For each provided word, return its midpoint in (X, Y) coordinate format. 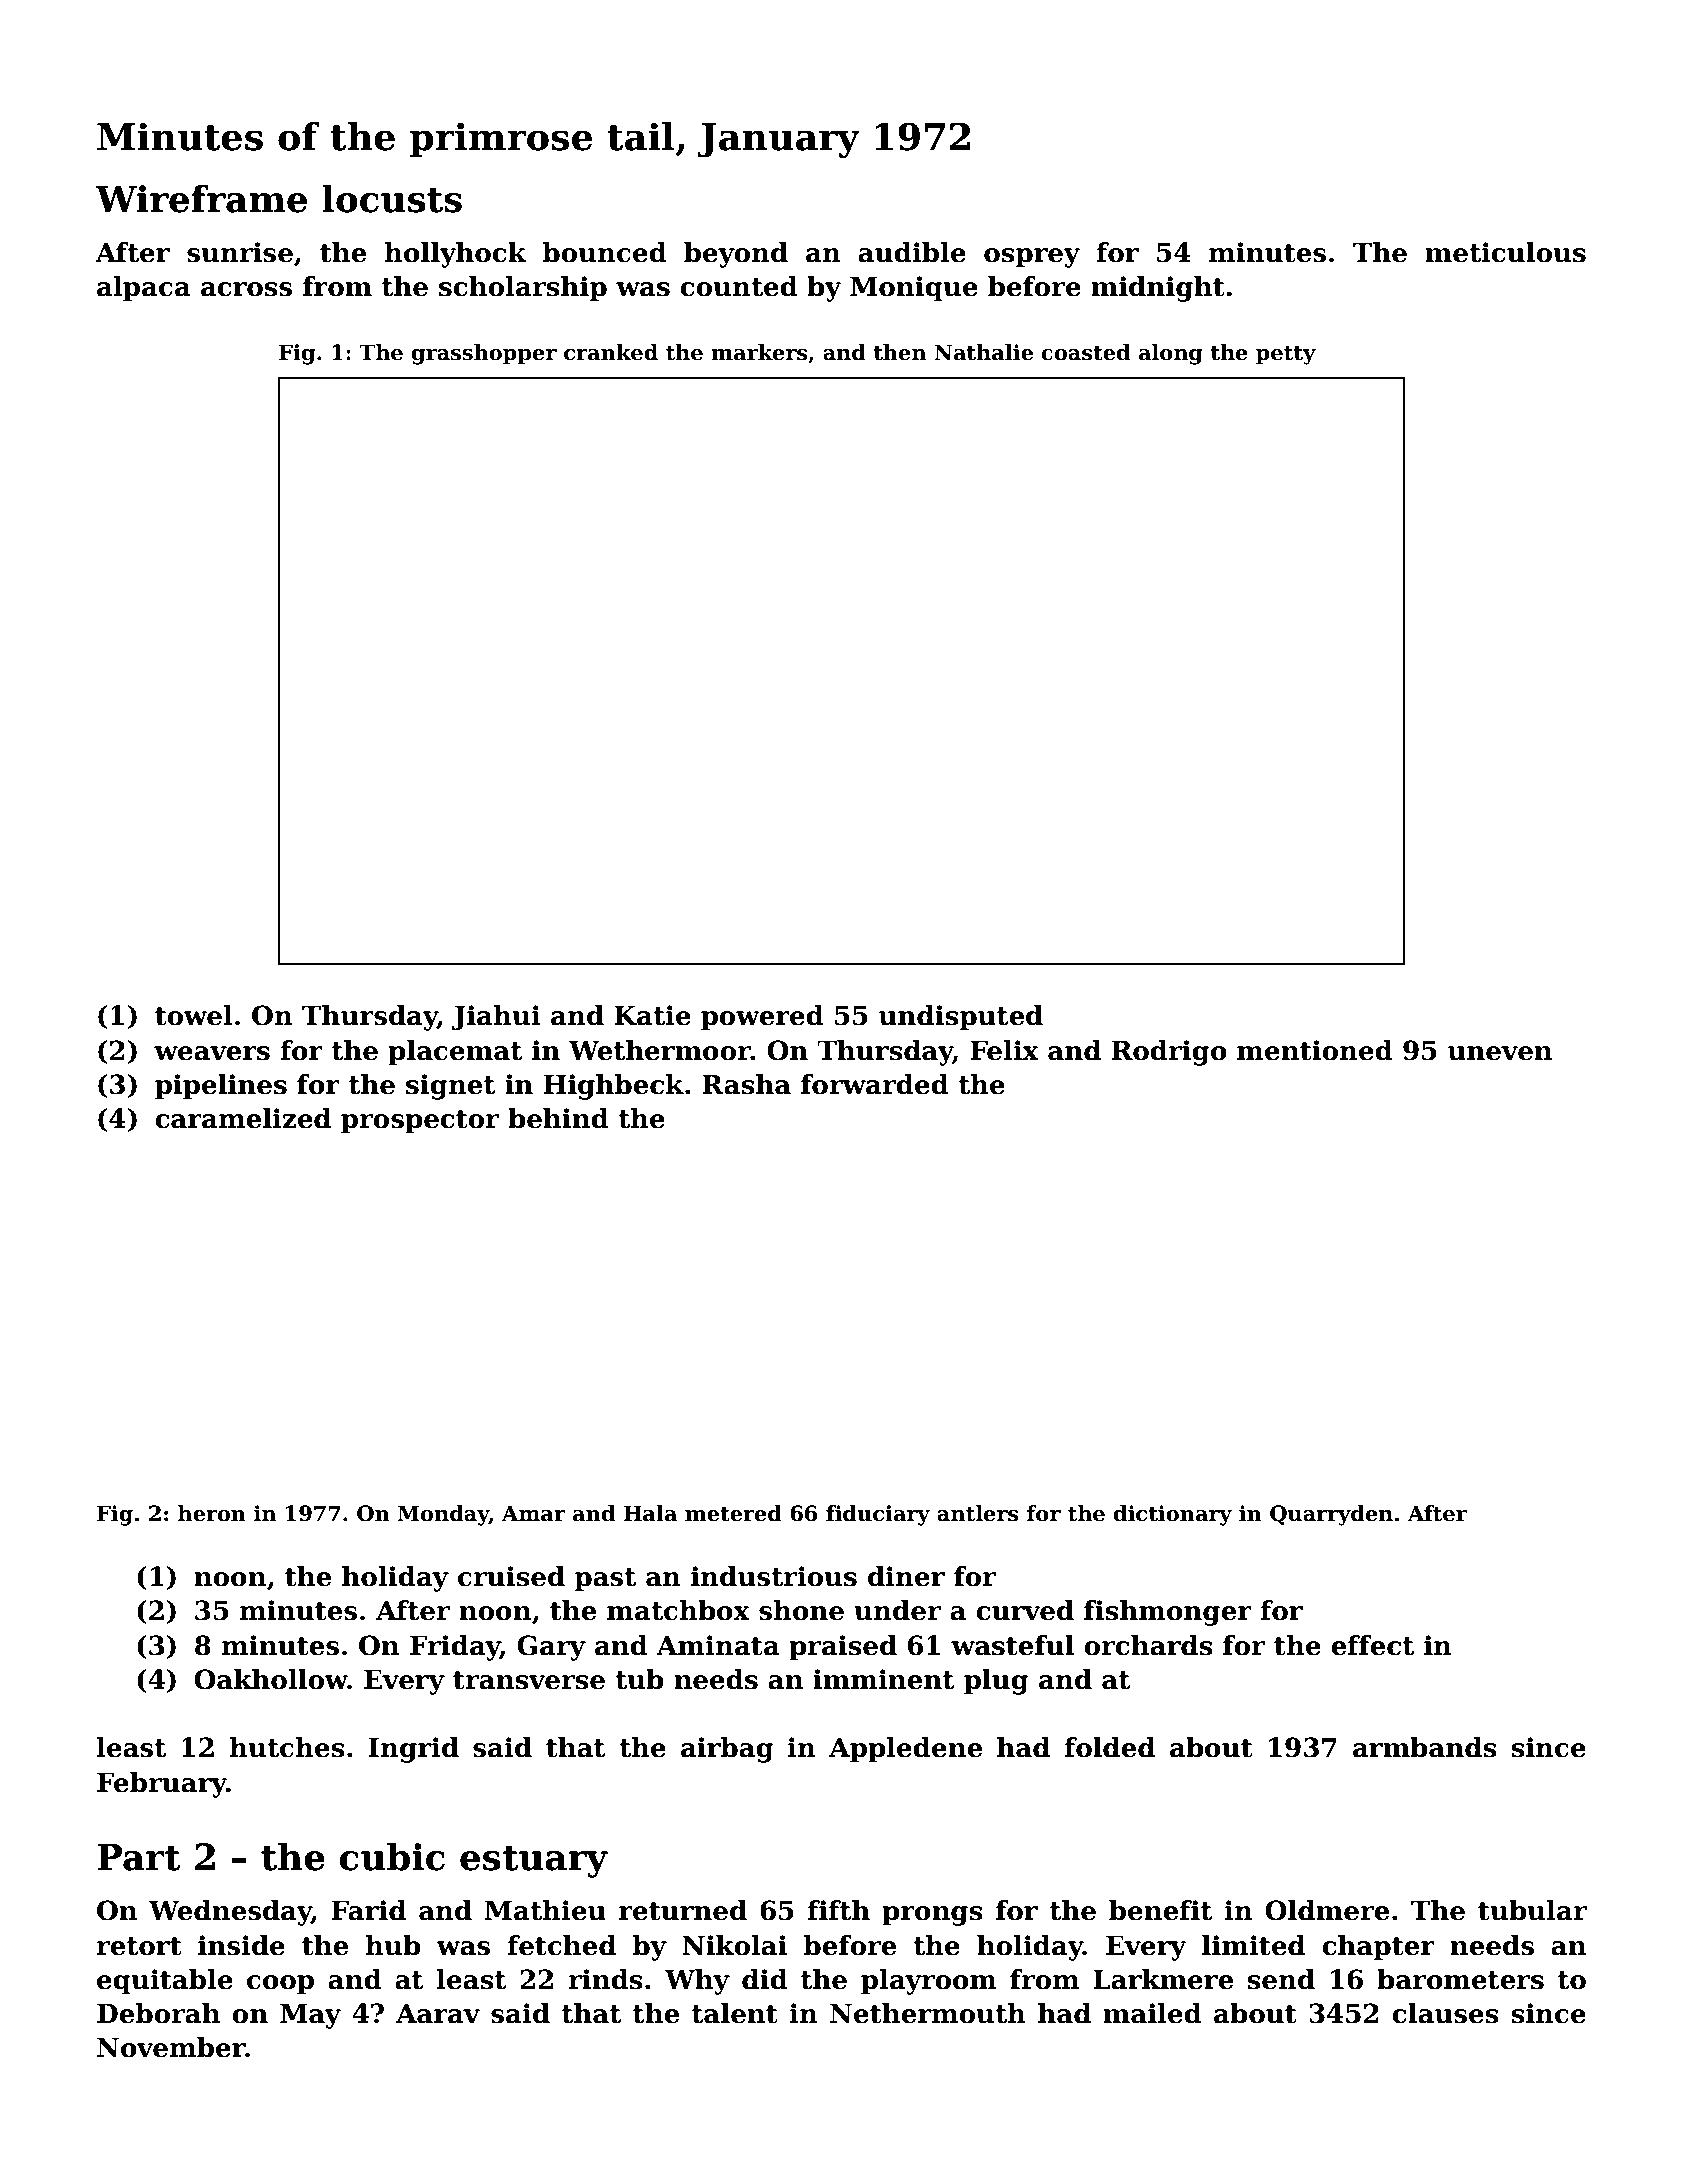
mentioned (1315, 1050)
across (246, 289)
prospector (420, 1122)
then (900, 352)
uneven (1500, 1053)
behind (558, 1118)
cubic (392, 1856)
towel (194, 1015)
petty (1286, 355)
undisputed (961, 1018)
